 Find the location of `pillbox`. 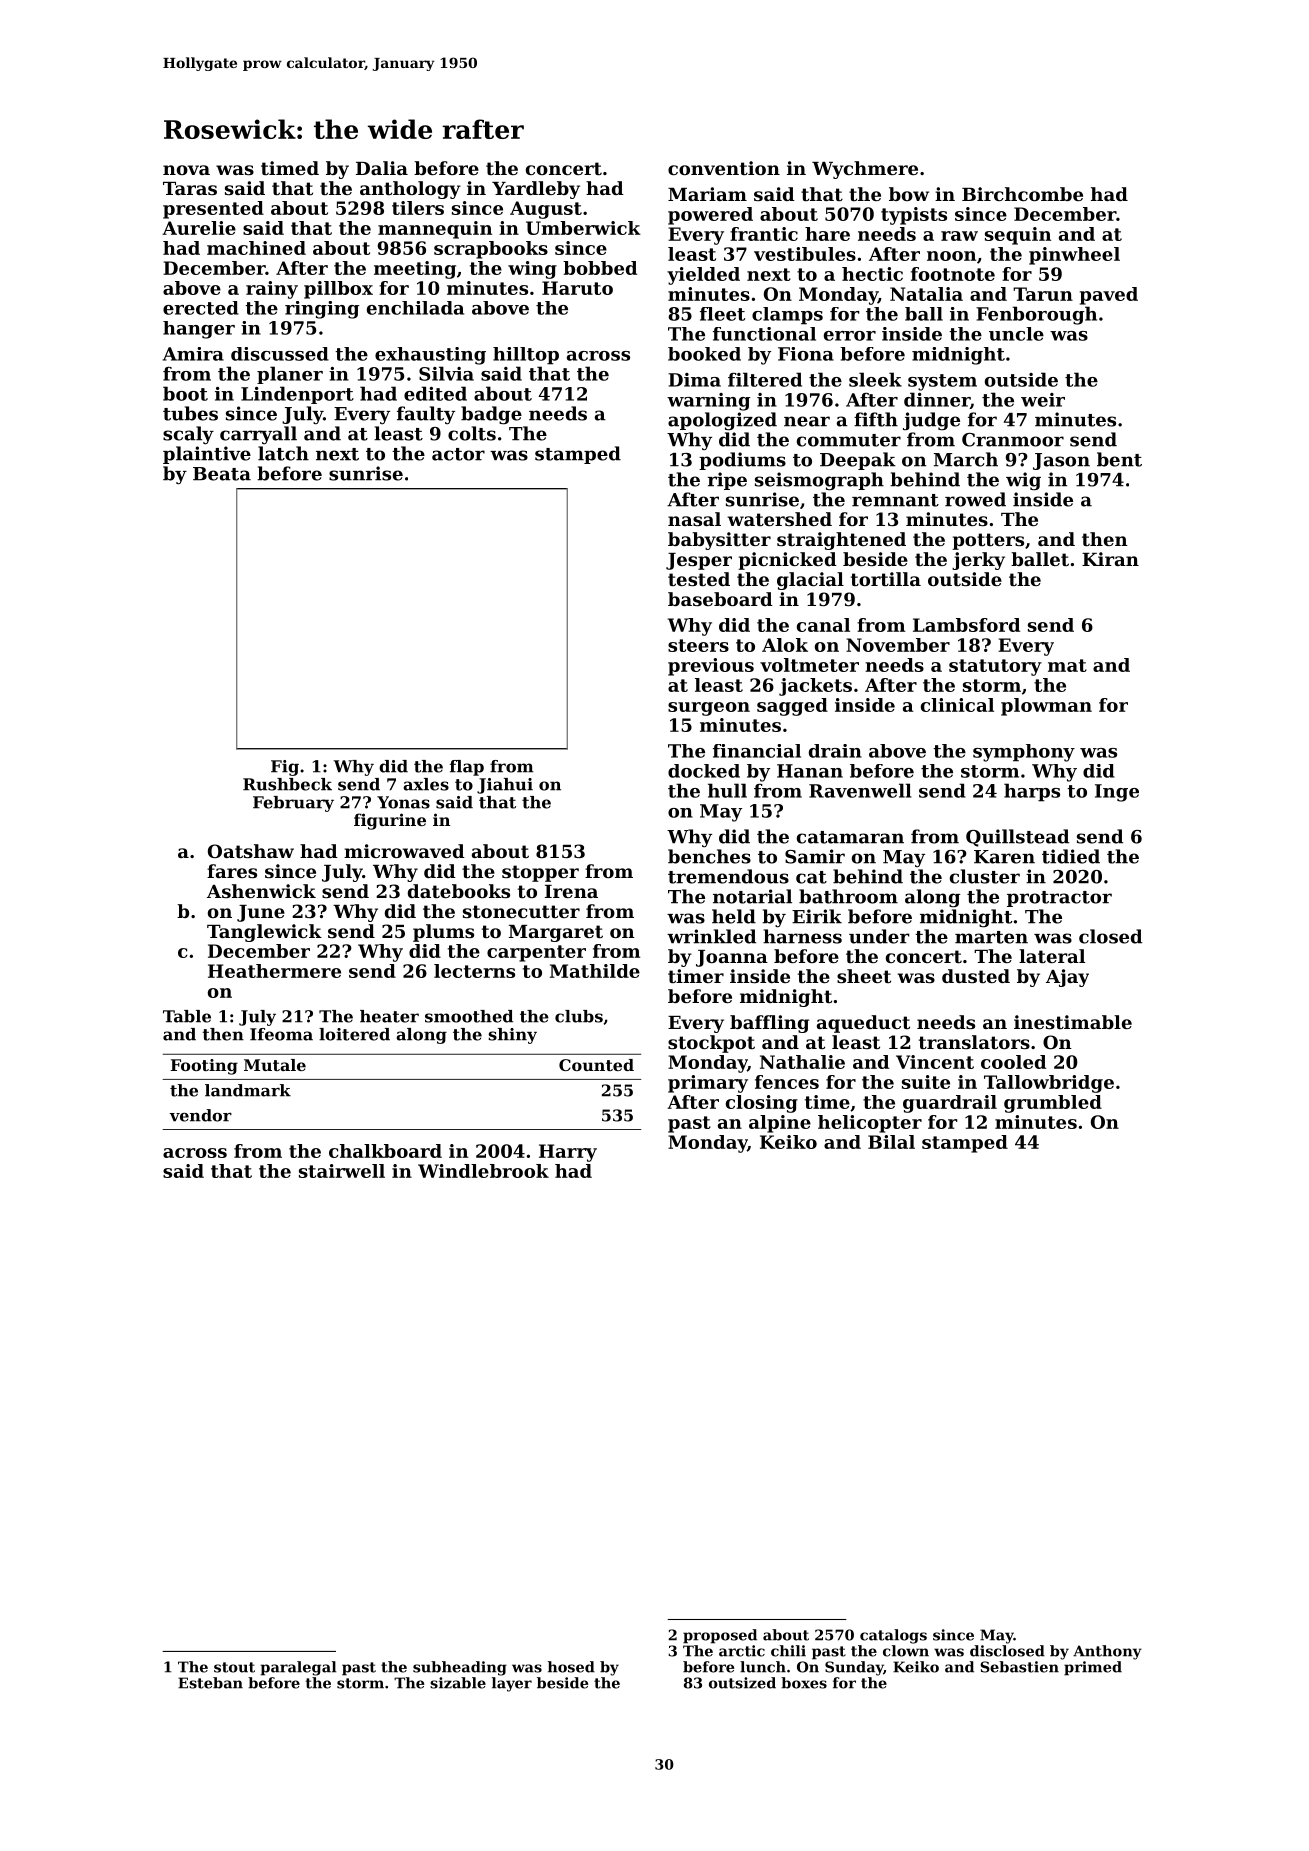

pillbox is located at coordinates (338, 290).
